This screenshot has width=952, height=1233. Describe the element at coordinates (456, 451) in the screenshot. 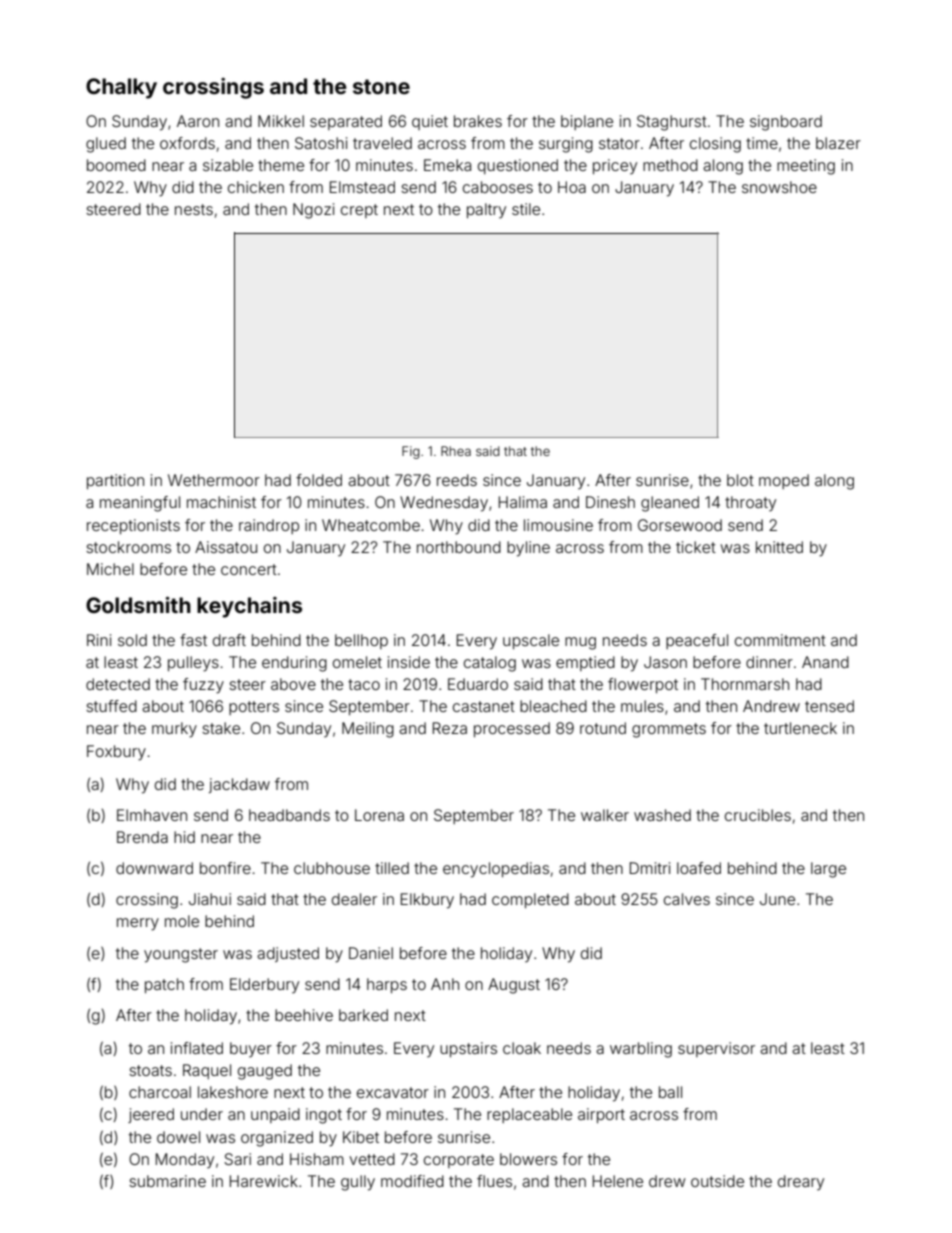

I see `Rhea` at that location.
